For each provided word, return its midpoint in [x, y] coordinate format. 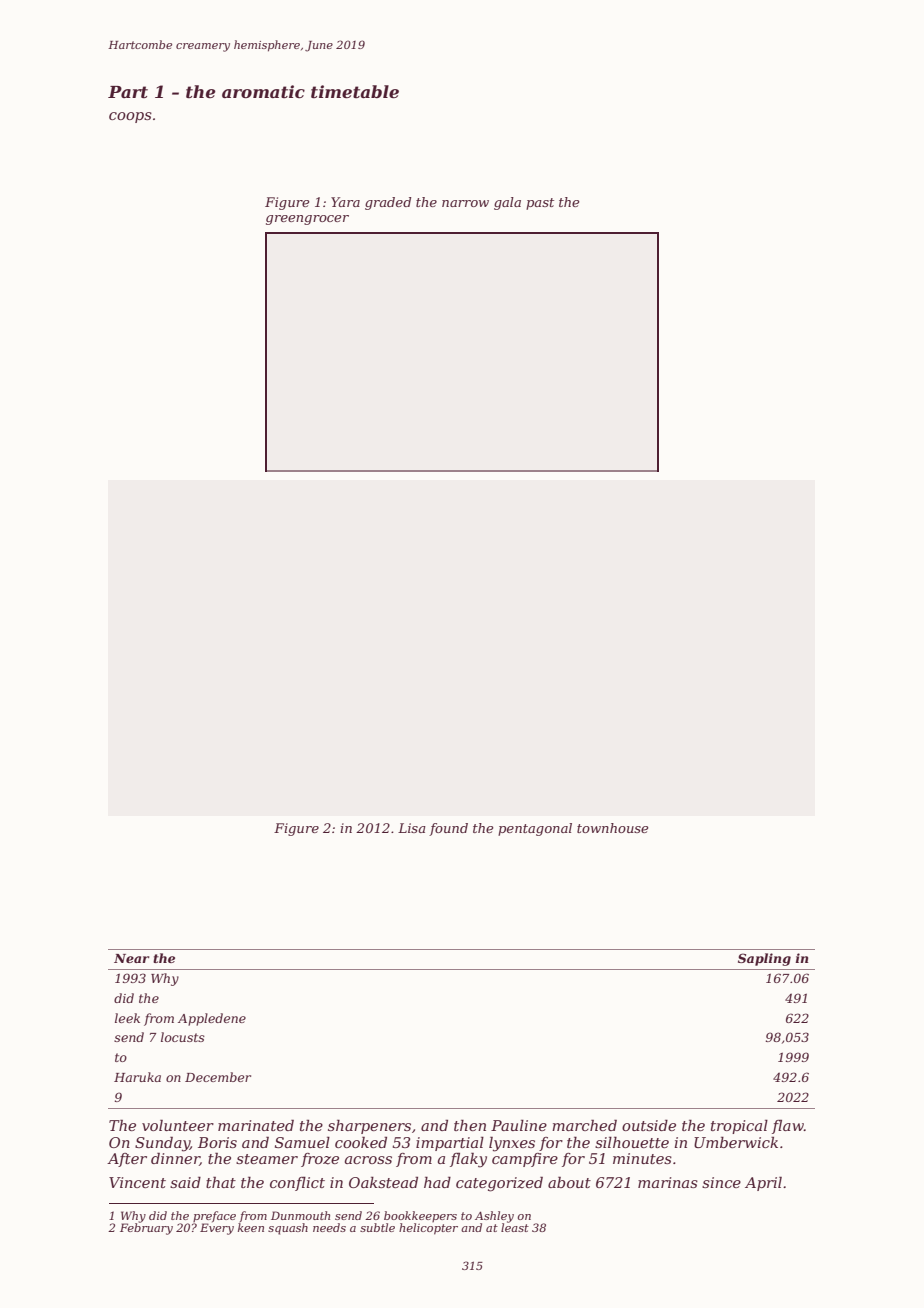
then [470, 1125]
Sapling [764, 959]
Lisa [412, 828]
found [448, 829]
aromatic [263, 91]
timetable [355, 91]
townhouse [612, 828]
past [540, 204]
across [368, 1160]
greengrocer [307, 220]
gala [507, 203]
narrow [465, 203]
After [127, 1160]
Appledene [212, 1019]
